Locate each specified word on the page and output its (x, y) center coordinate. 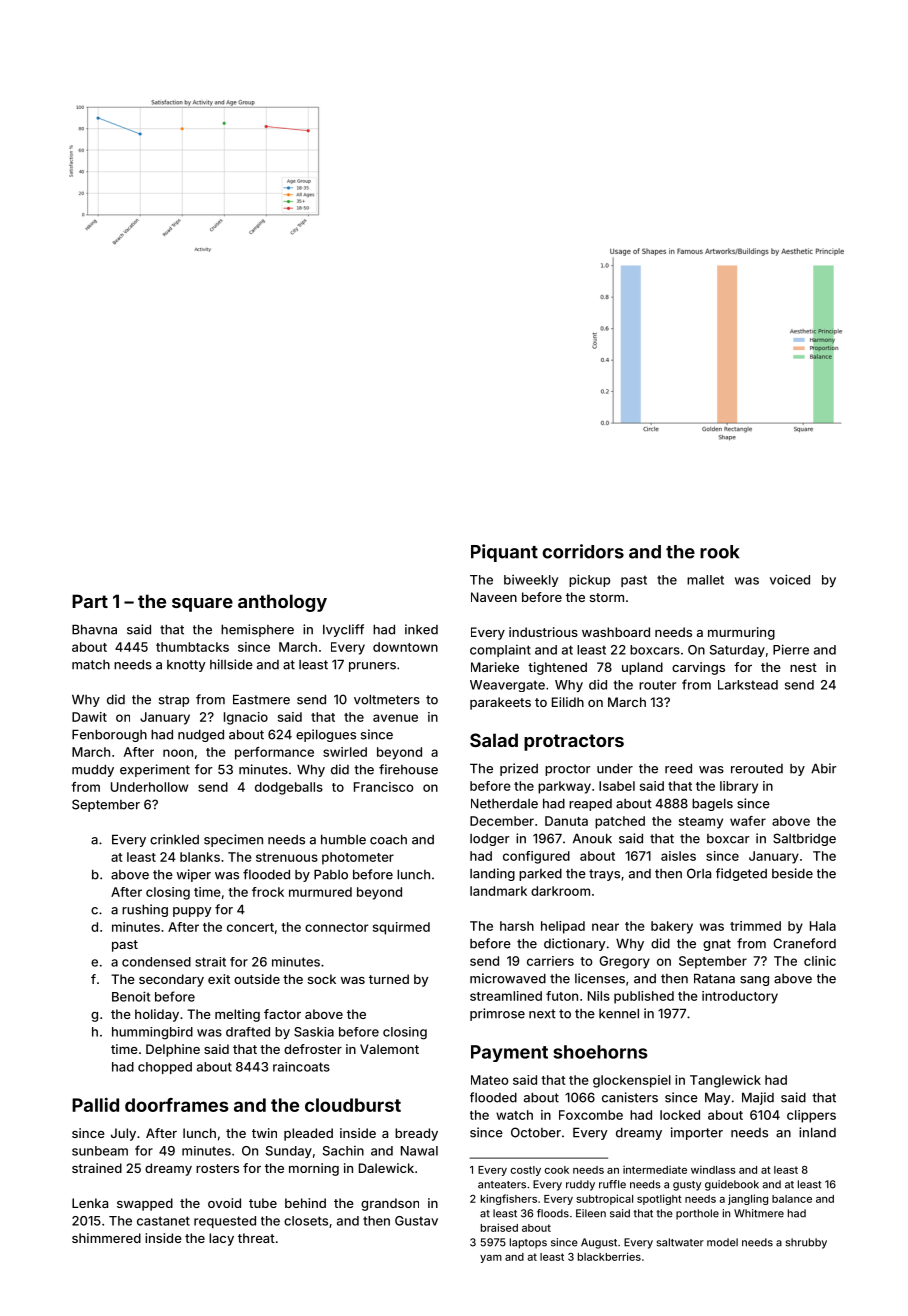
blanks (200, 857)
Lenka (90, 1203)
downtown (405, 647)
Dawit (89, 717)
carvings (698, 668)
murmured (320, 892)
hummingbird (152, 1033)
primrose (497, 1014)
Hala (823, 926)
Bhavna (94, 629)
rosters (217, 1168)
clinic (820, 961)
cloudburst (353, 1105)
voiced (790, 579)
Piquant (504, 553)
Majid (758, 1098)
